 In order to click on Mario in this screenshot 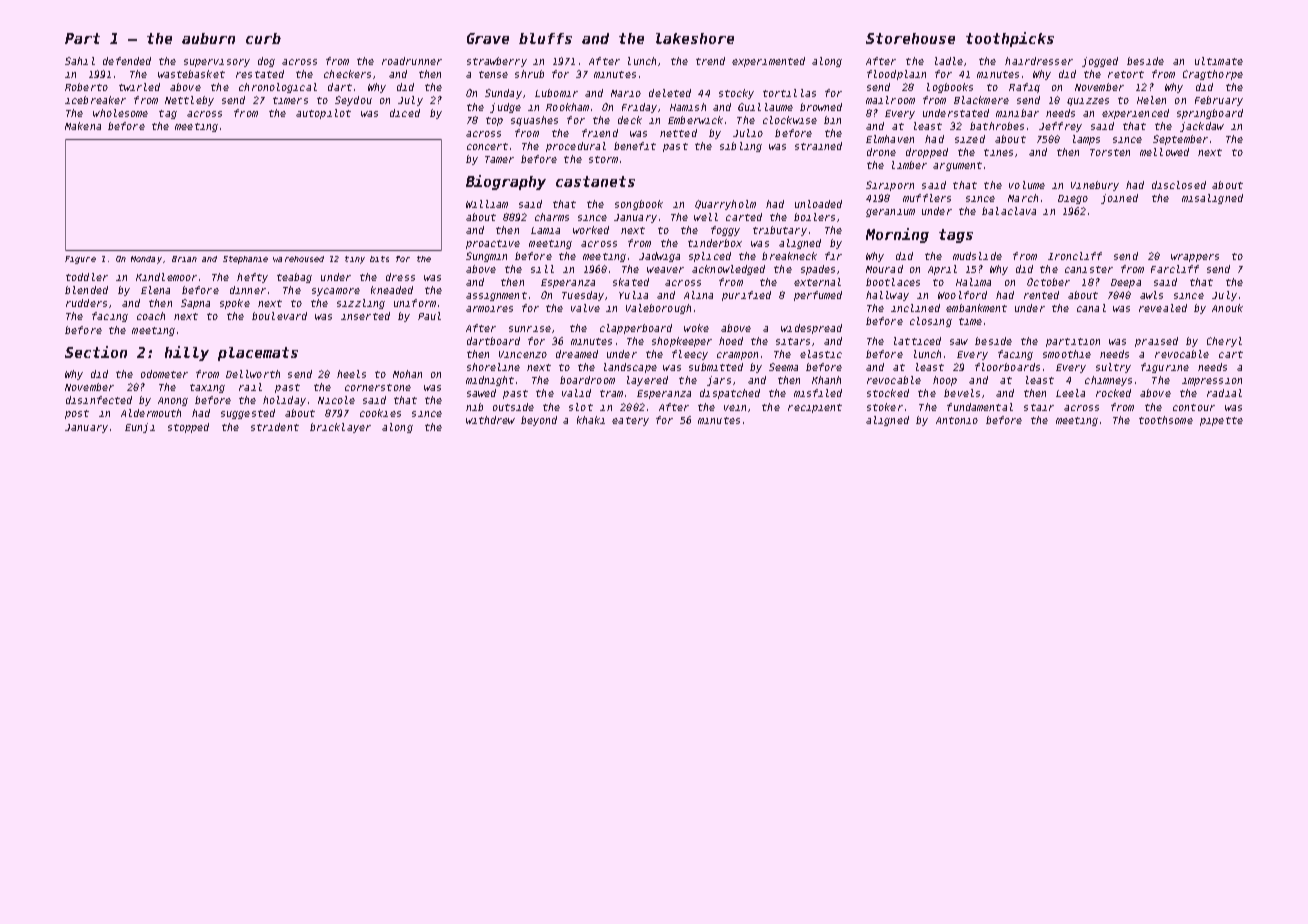, I will do `click(626, 93)`.
